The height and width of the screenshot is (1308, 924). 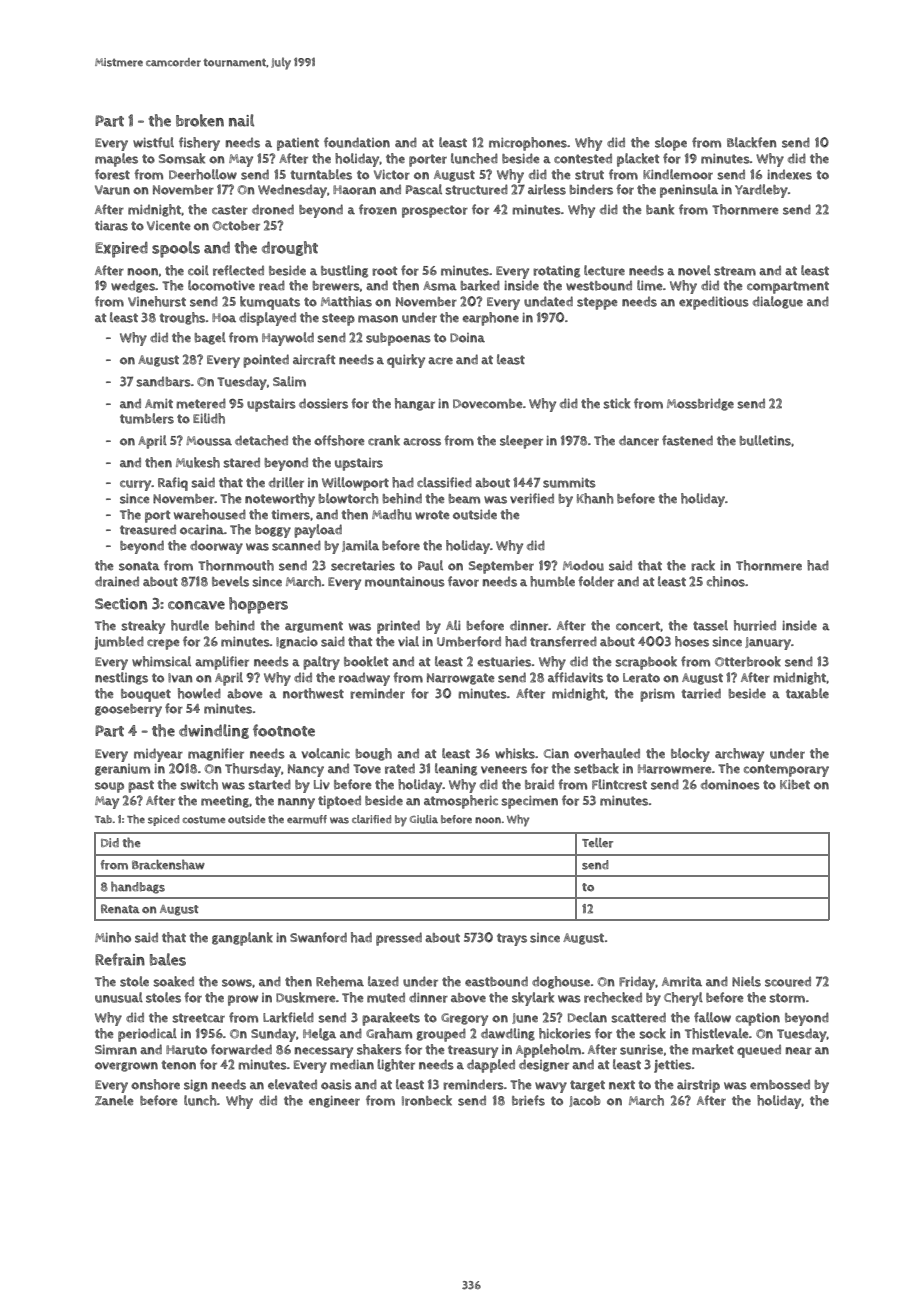 What do you see at coordinates (547, 189) in the screenshot?
I see `airless` at bounding box center [547, 189].
